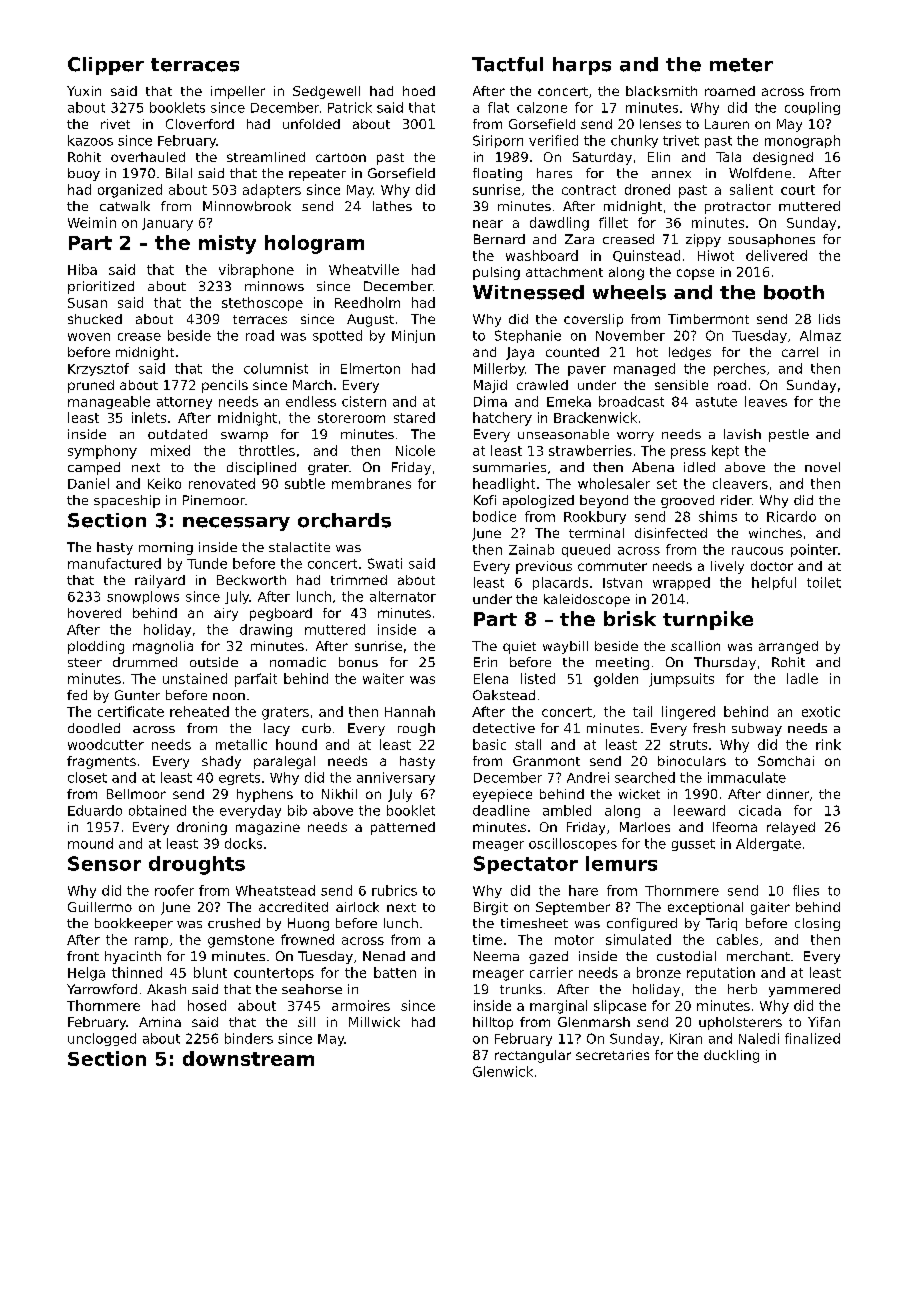 The height and width of the screenshot is (1316, 908). Describe the element at coordinates (238, 92) in the screenshot. I see `impeller` at that location.
